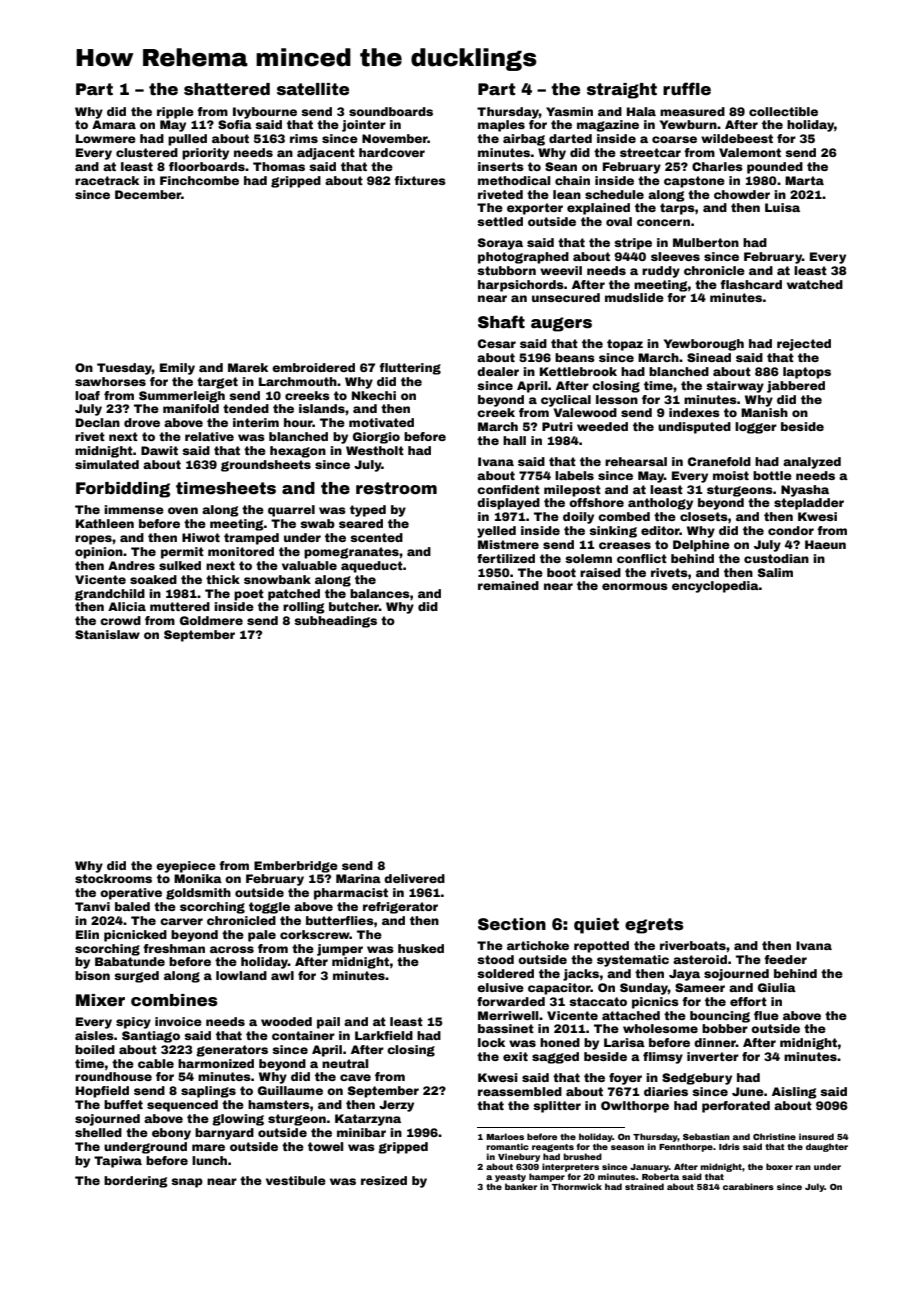  What do you see at coordinates (719, 461) in the screenshot?
I see `Cranefold` at bounding box center [719, 461].
